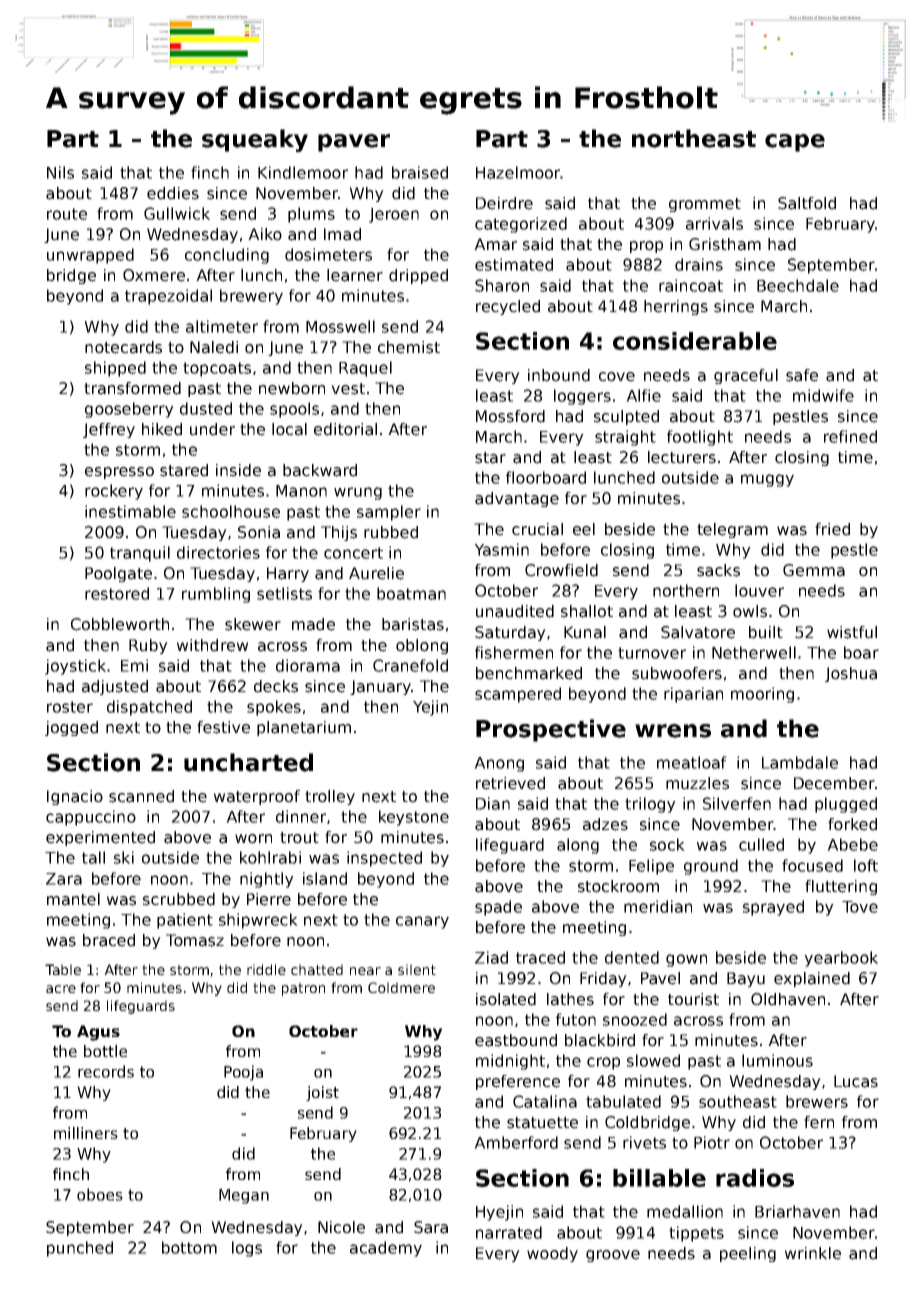 Image resolution: width=924 pixels, height=1308 pixels. What do you see at coordinates (100, 1194) in the image?
I see `oboes` at bounding box center [100, 1194].
